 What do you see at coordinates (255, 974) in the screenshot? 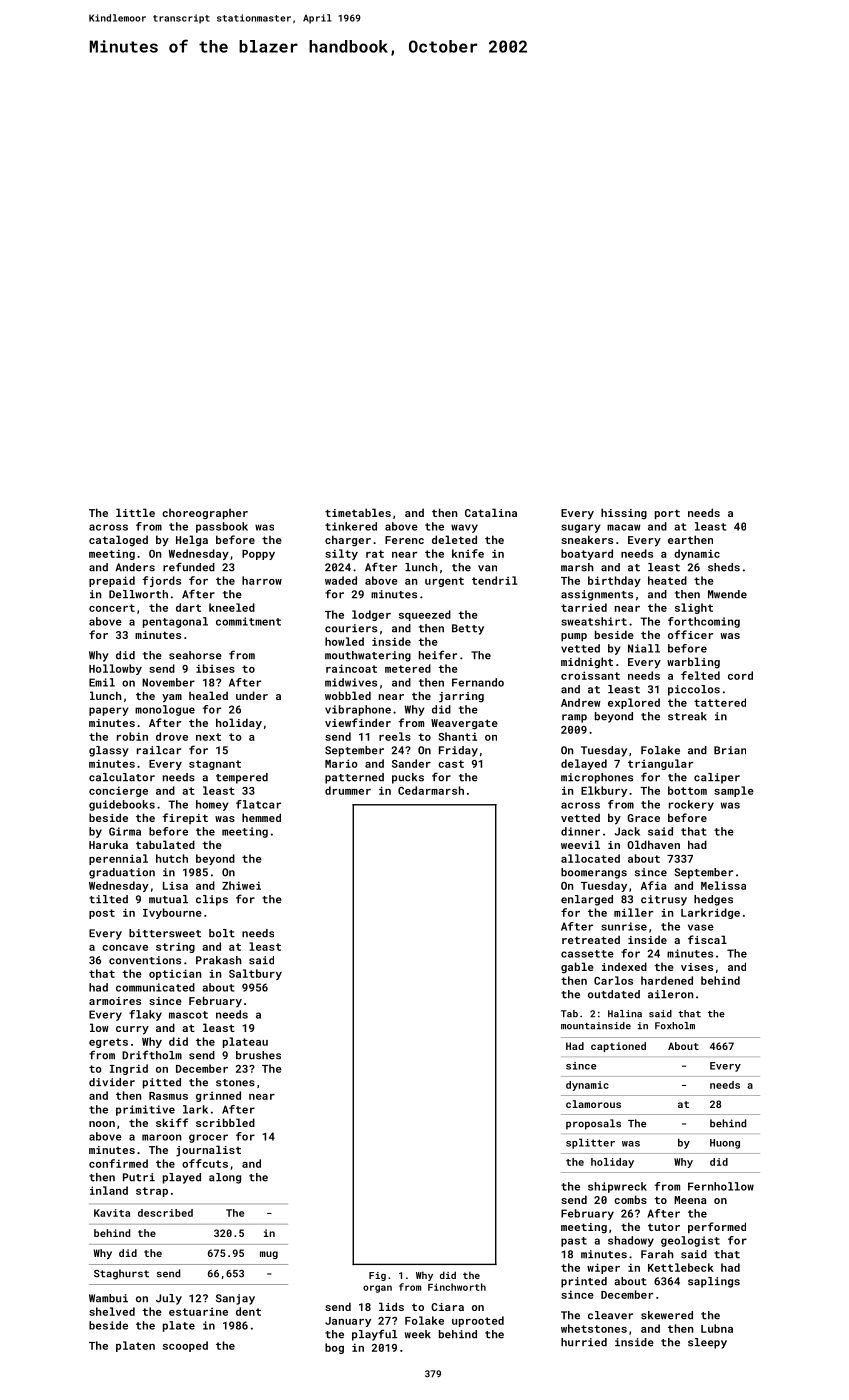
I see `Saltbury` at bounding box center [255, 974].
